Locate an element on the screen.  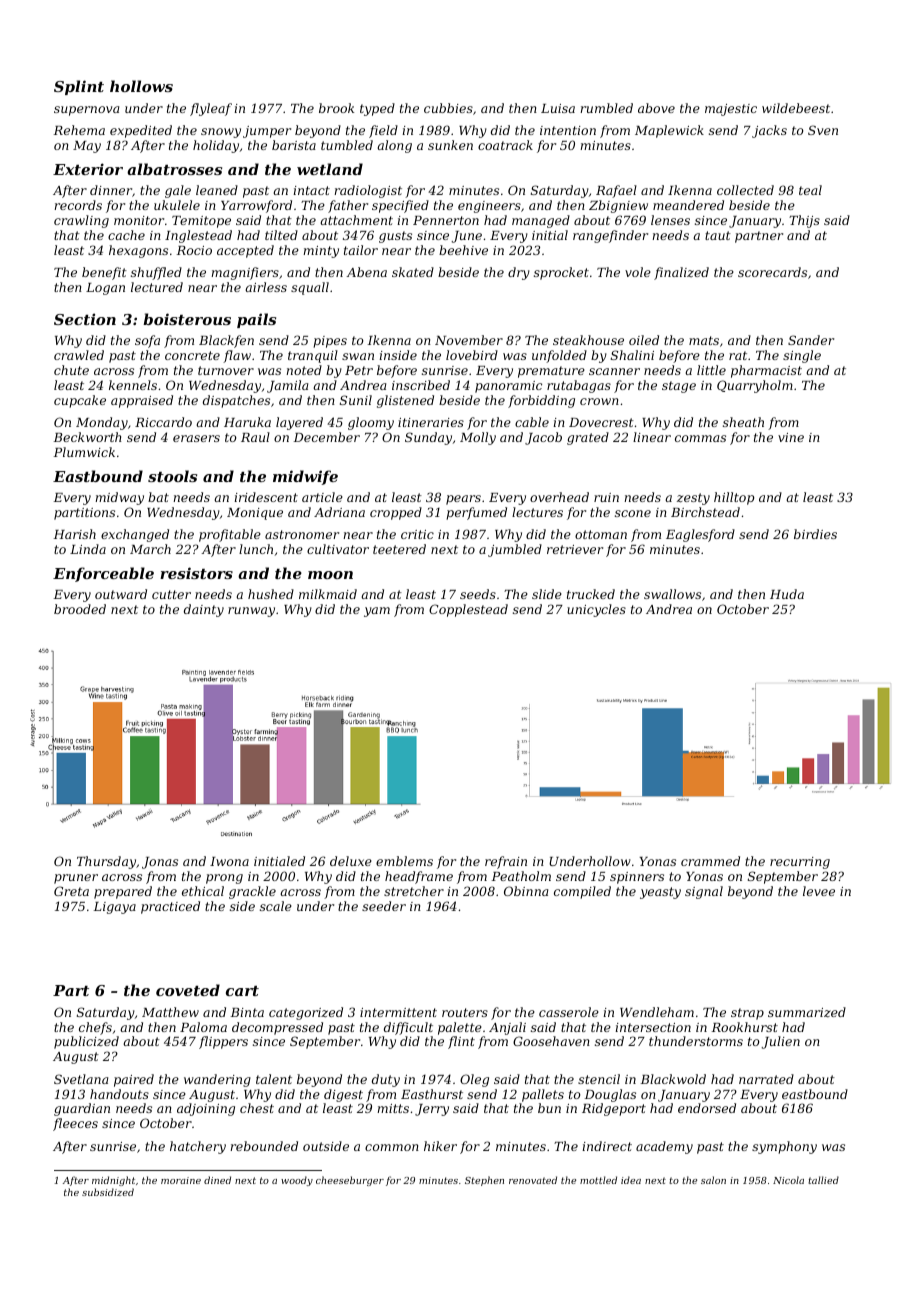
fleeces is located at coordinates (75, 1124).
